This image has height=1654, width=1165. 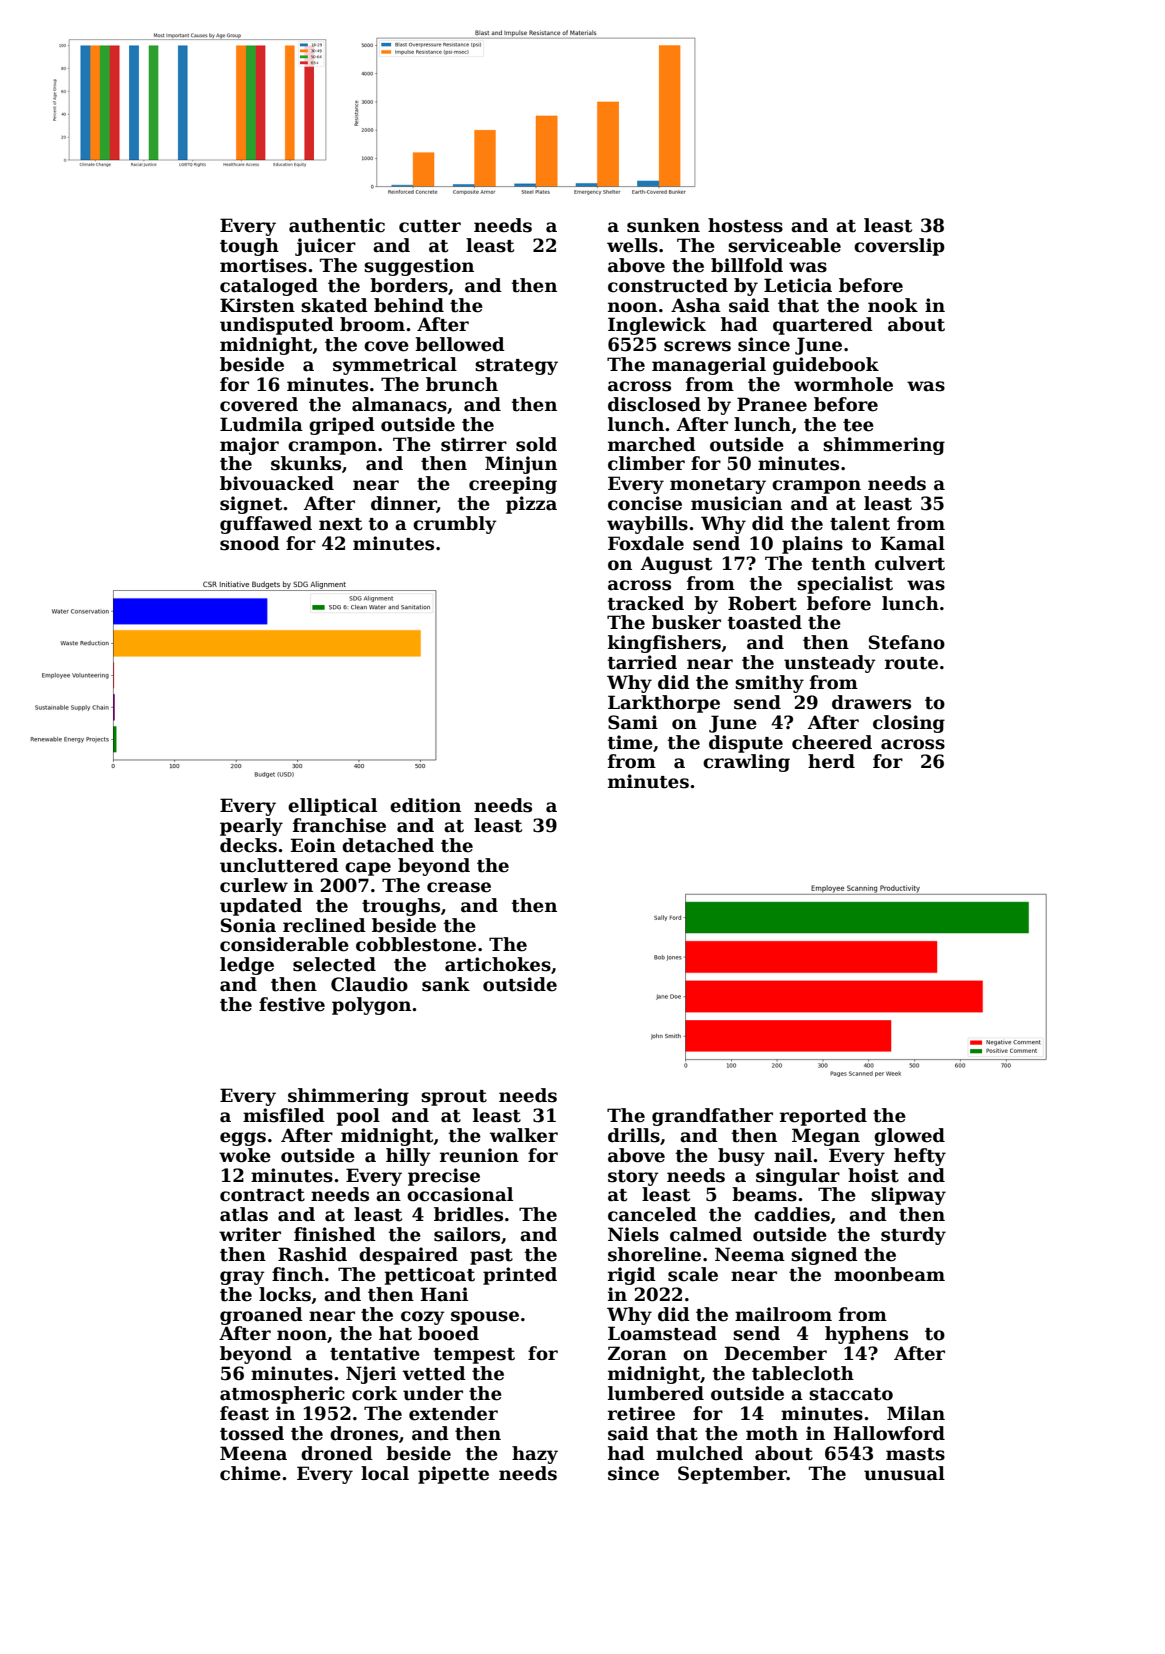 I want to click on cutter, so click(x=430, y=226).
